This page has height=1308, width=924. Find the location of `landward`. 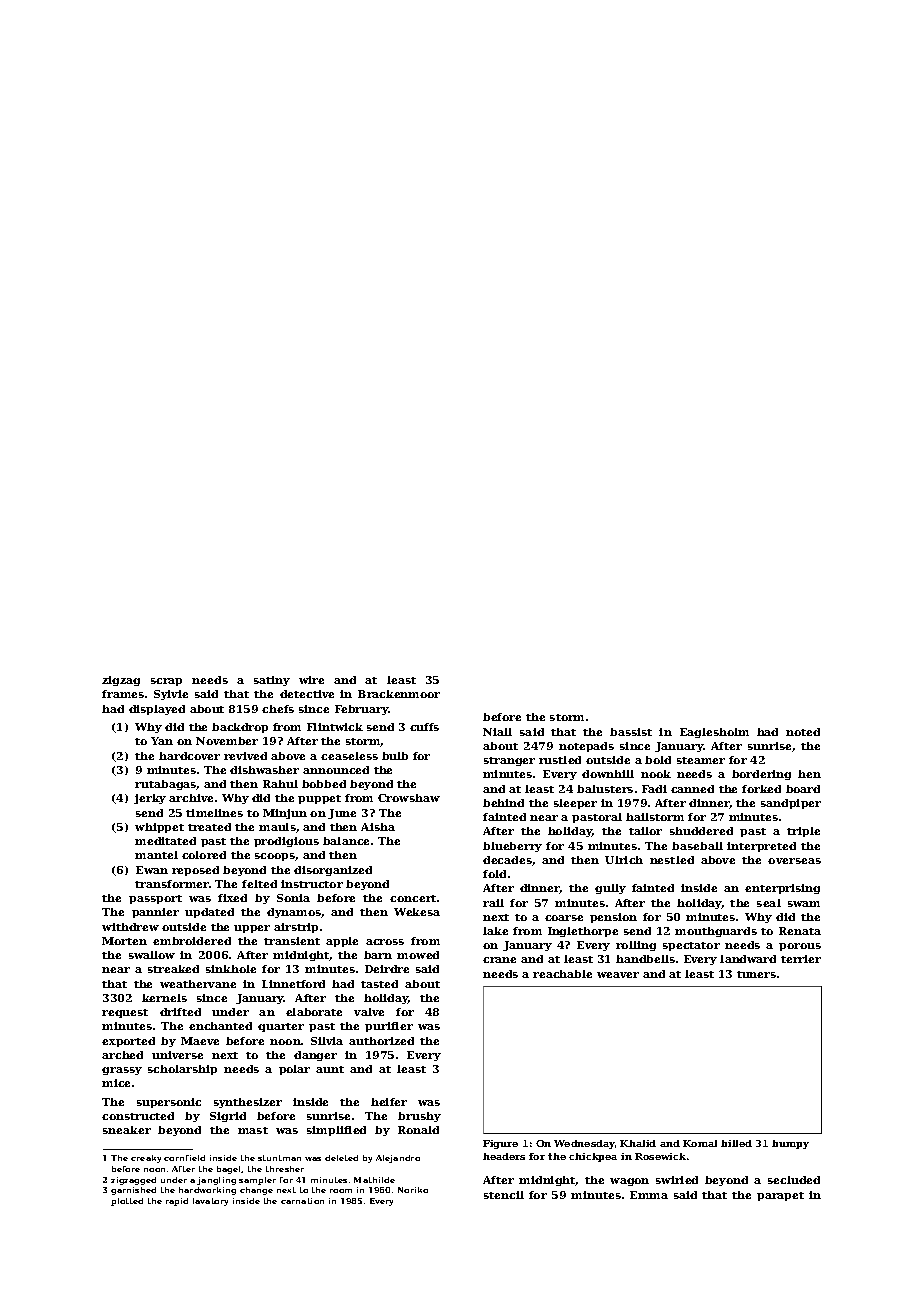

landward is located at coordinates (748, 959).
